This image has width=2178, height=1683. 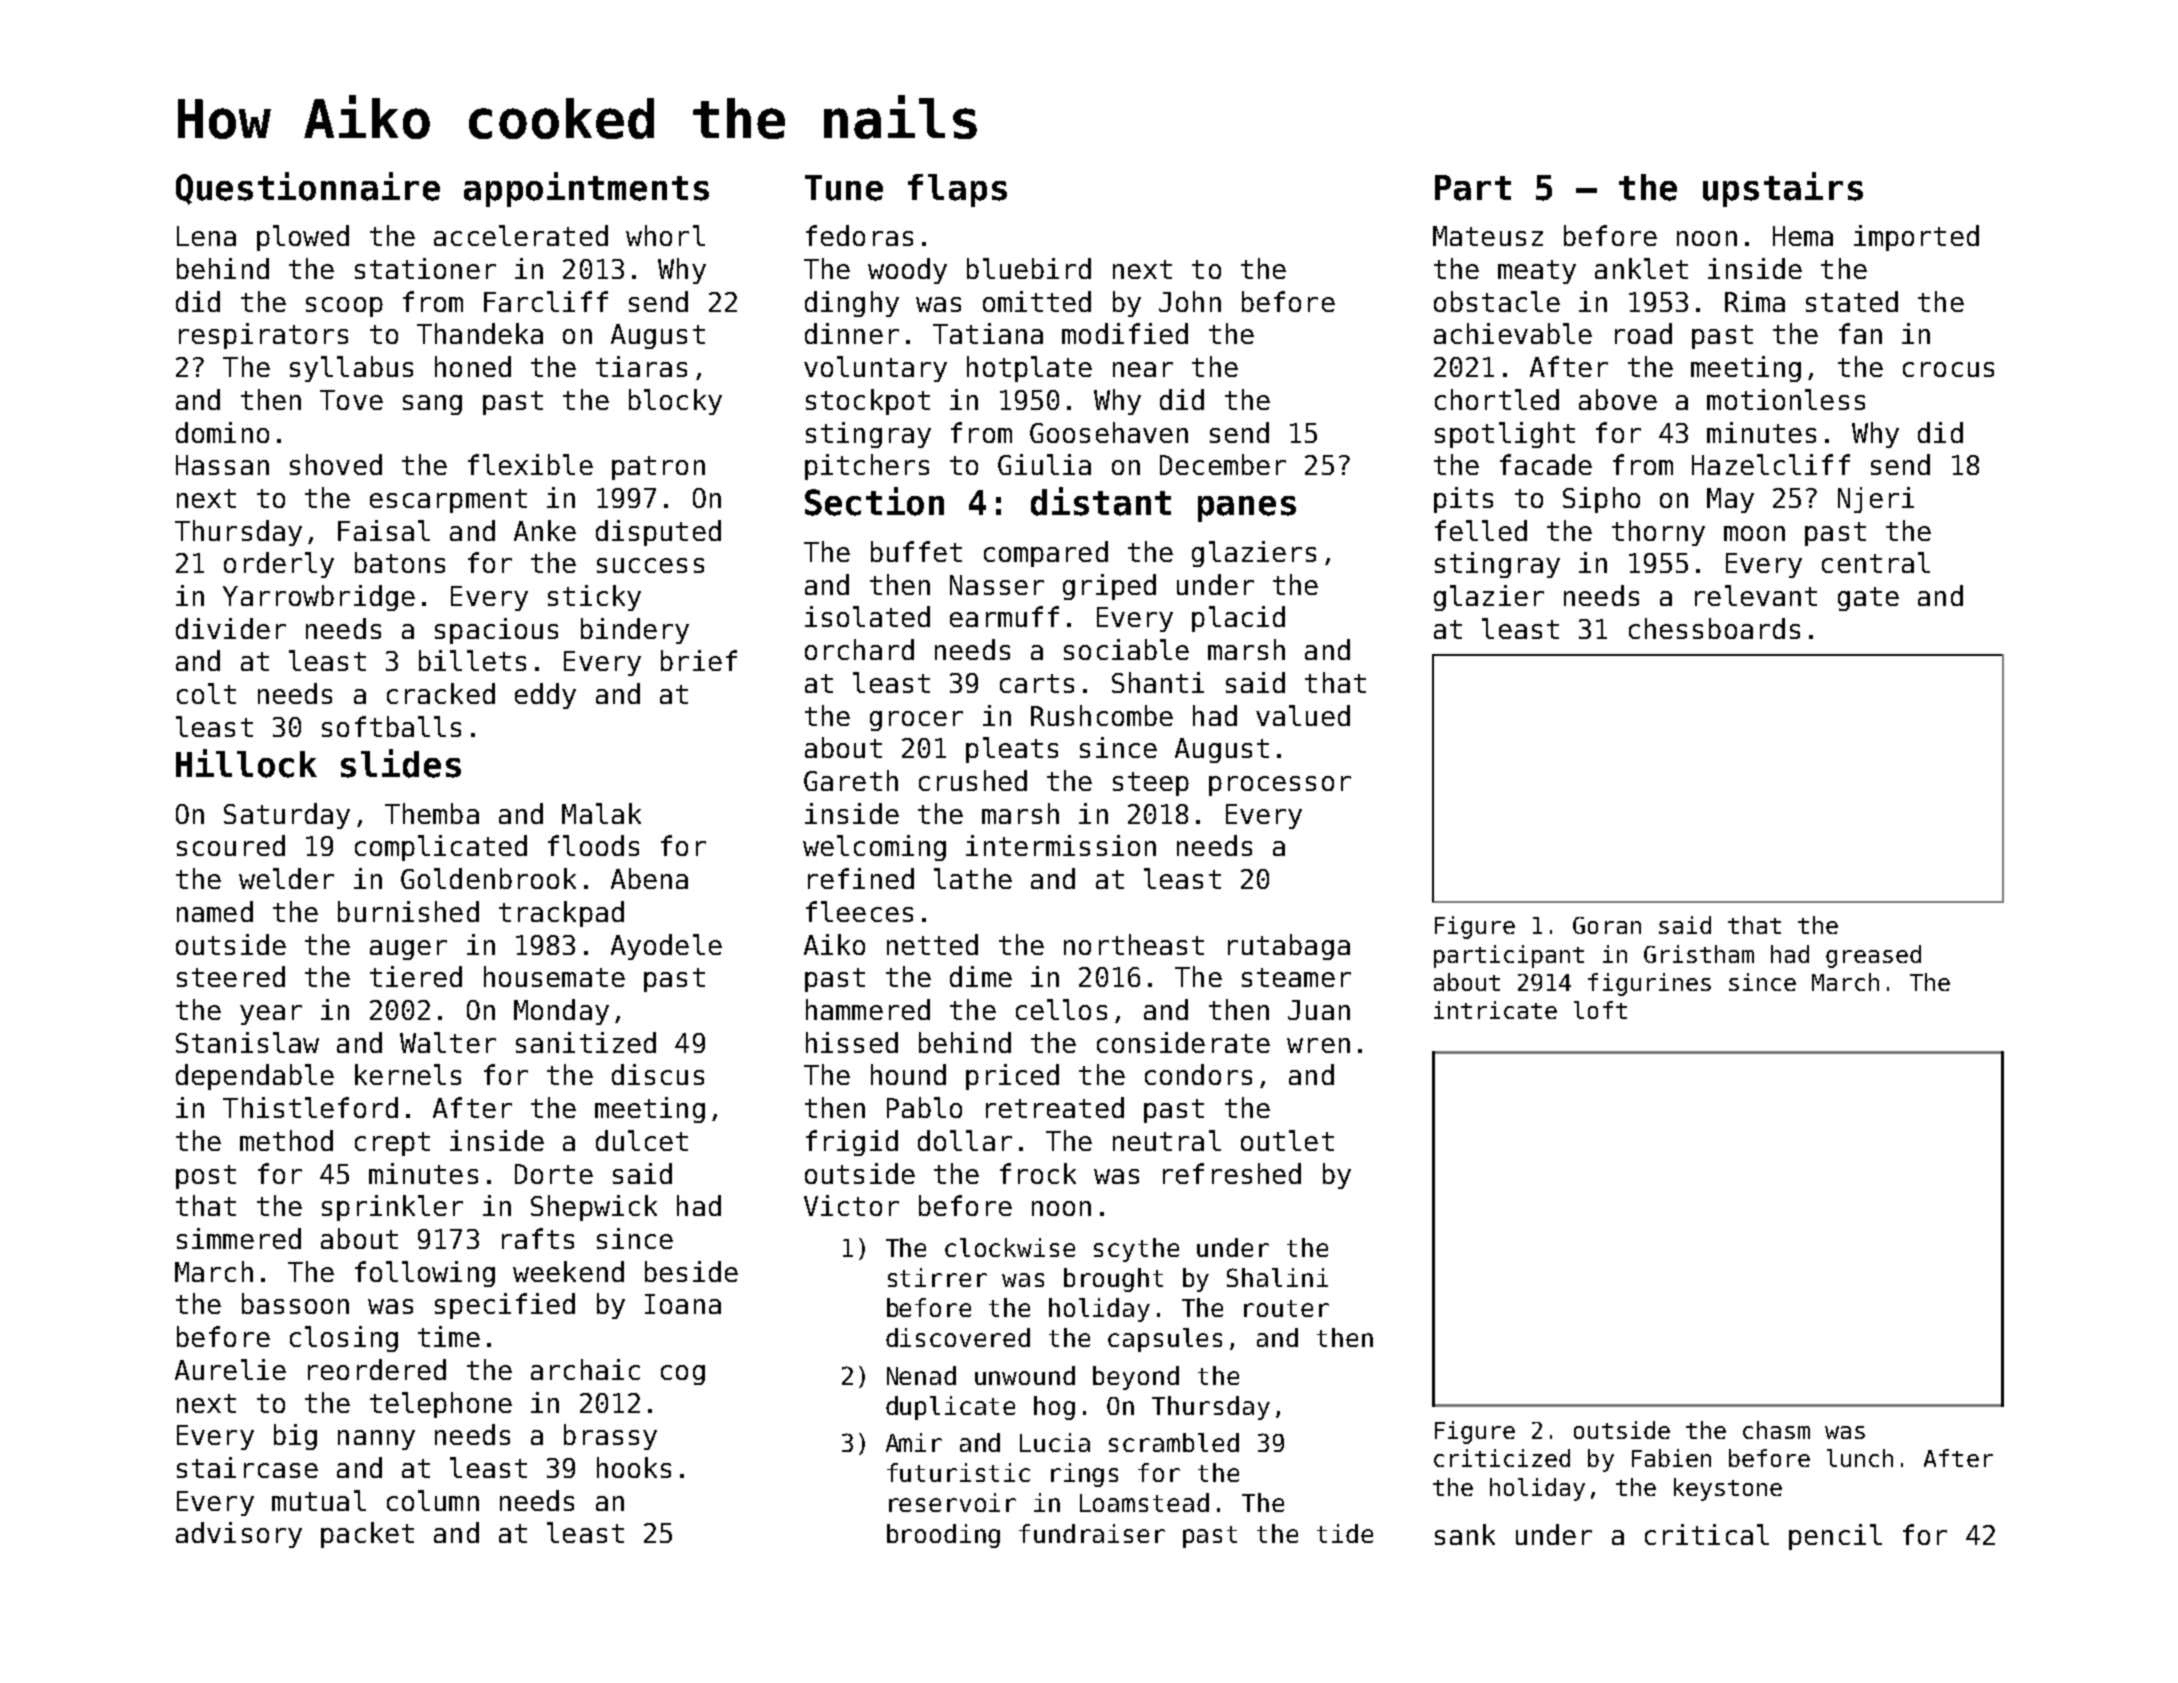 I want to click on sanitized, so click(x=586, y=1042).
